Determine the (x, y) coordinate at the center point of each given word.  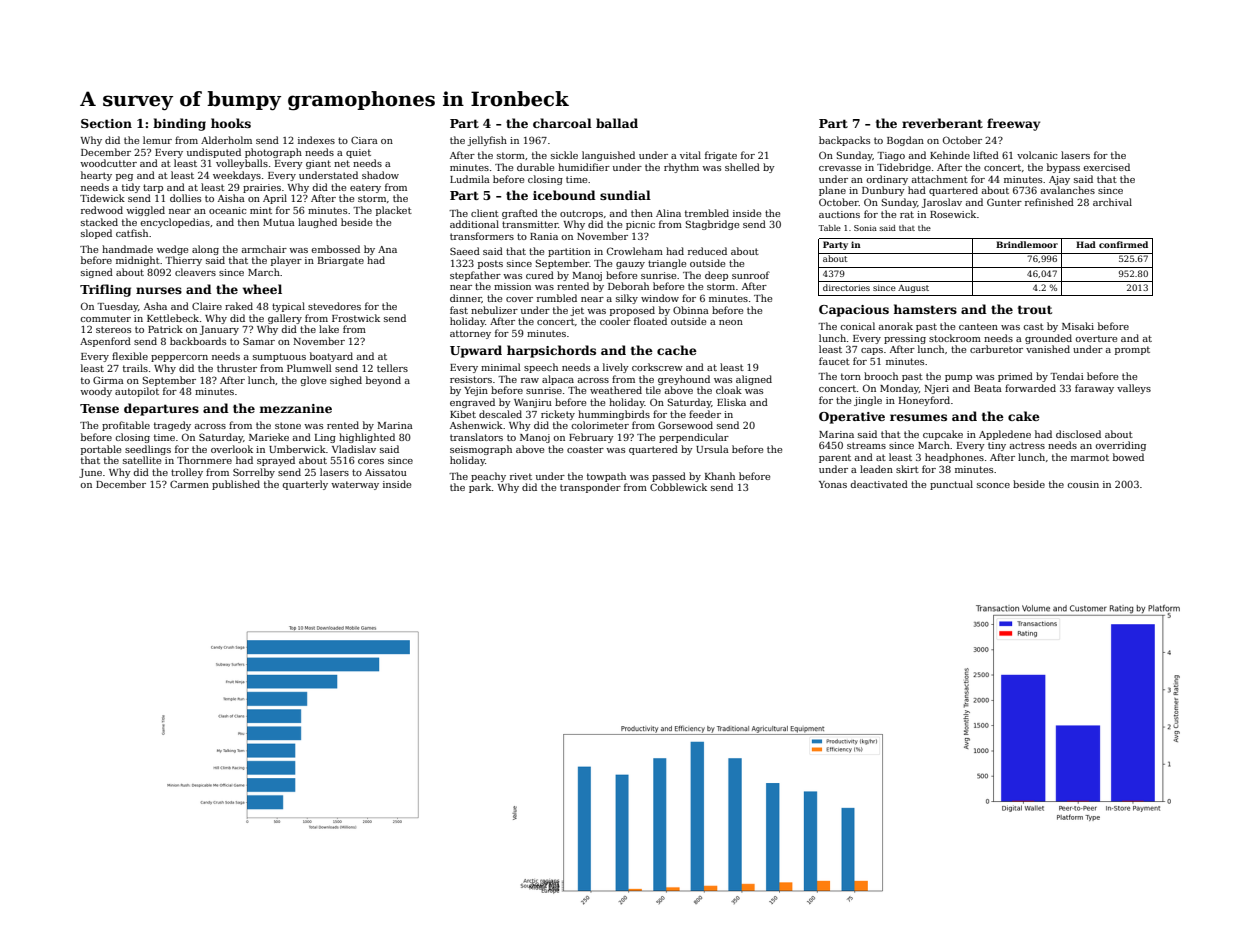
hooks (231, 123)
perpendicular (694, 438)
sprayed (276, 461)
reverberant (942, 123)
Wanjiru (533, 403)
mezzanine (296, 408)
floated (650, 321)
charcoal (562, 123)
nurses (159, 290)
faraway (1094, 389)
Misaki (1078, 326)
